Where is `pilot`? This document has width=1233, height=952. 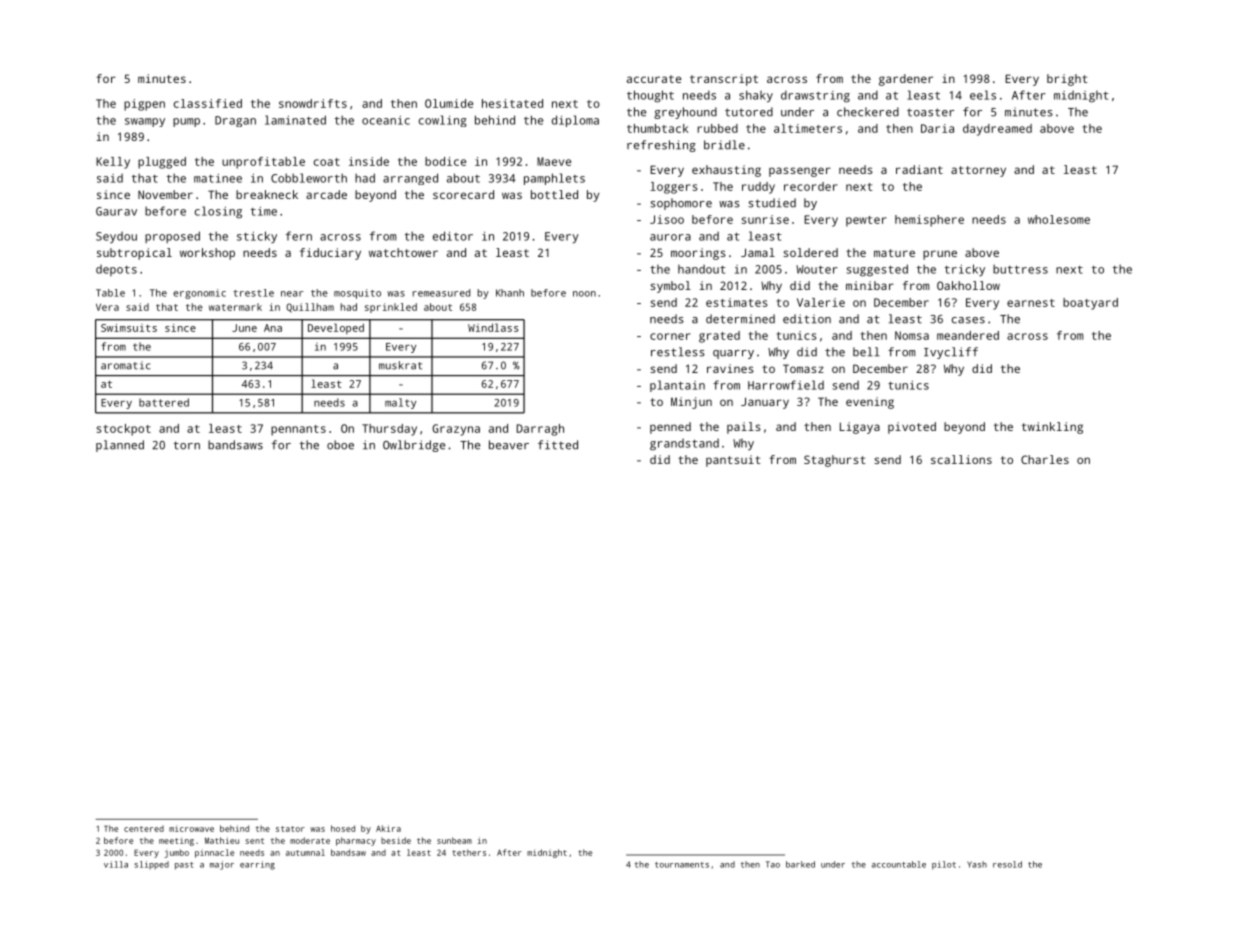
pilot is located at coordinates (944, 865).
